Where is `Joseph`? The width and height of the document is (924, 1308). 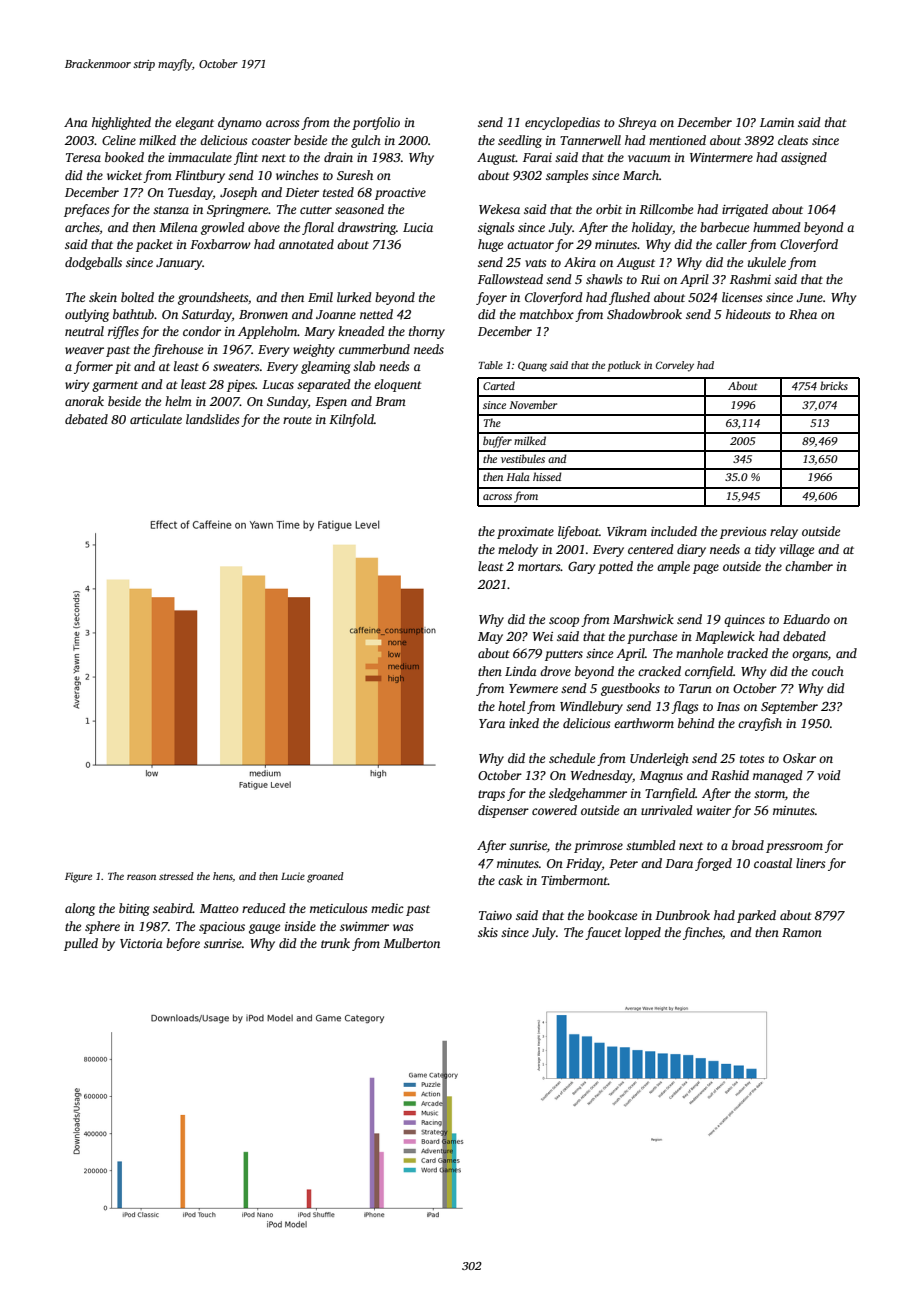 Joseph is located at coordinates (238, 193).
